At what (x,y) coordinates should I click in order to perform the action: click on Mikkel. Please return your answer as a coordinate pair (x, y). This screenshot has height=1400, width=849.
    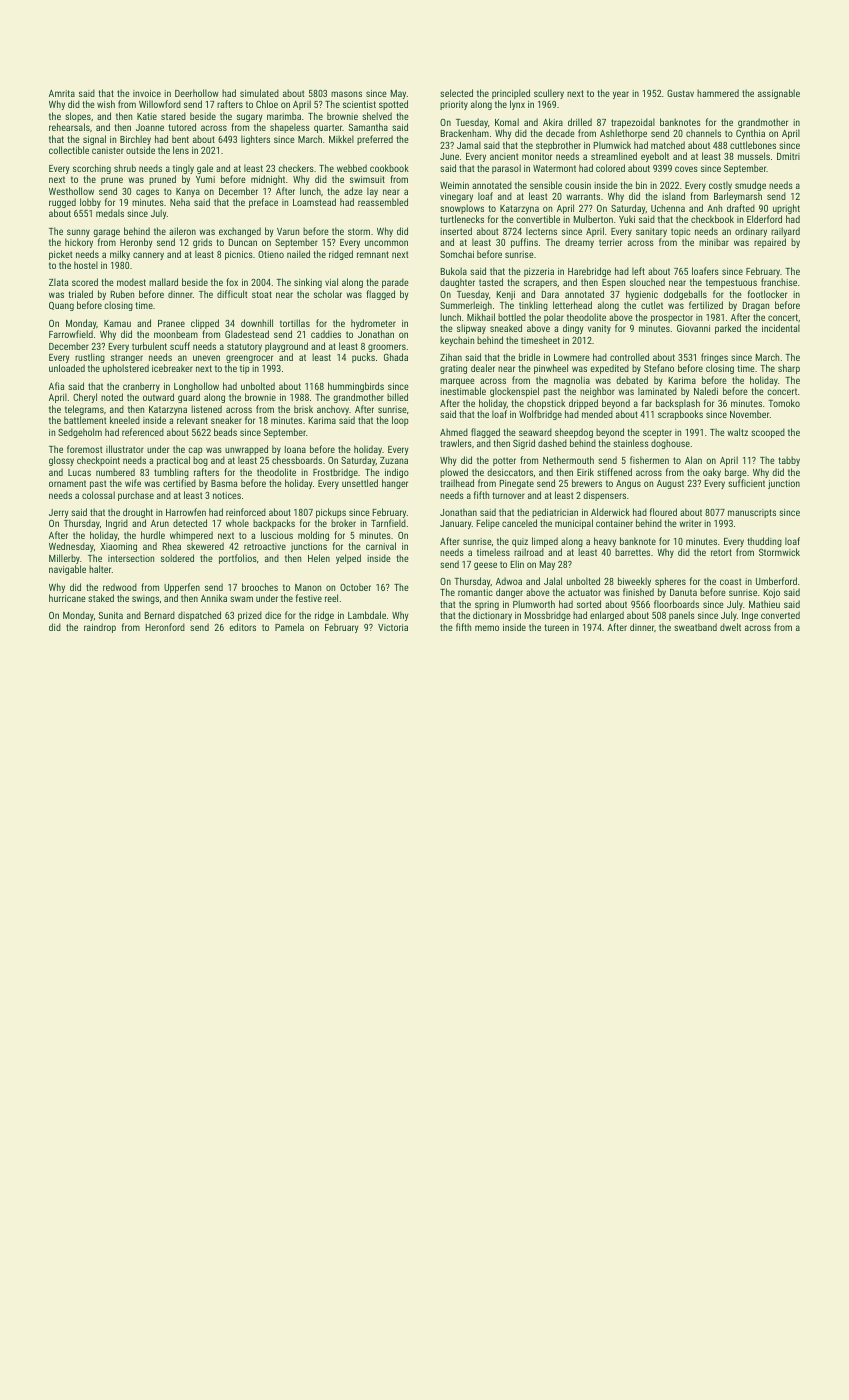
    Looking at the image, I should click on (341, 139).
